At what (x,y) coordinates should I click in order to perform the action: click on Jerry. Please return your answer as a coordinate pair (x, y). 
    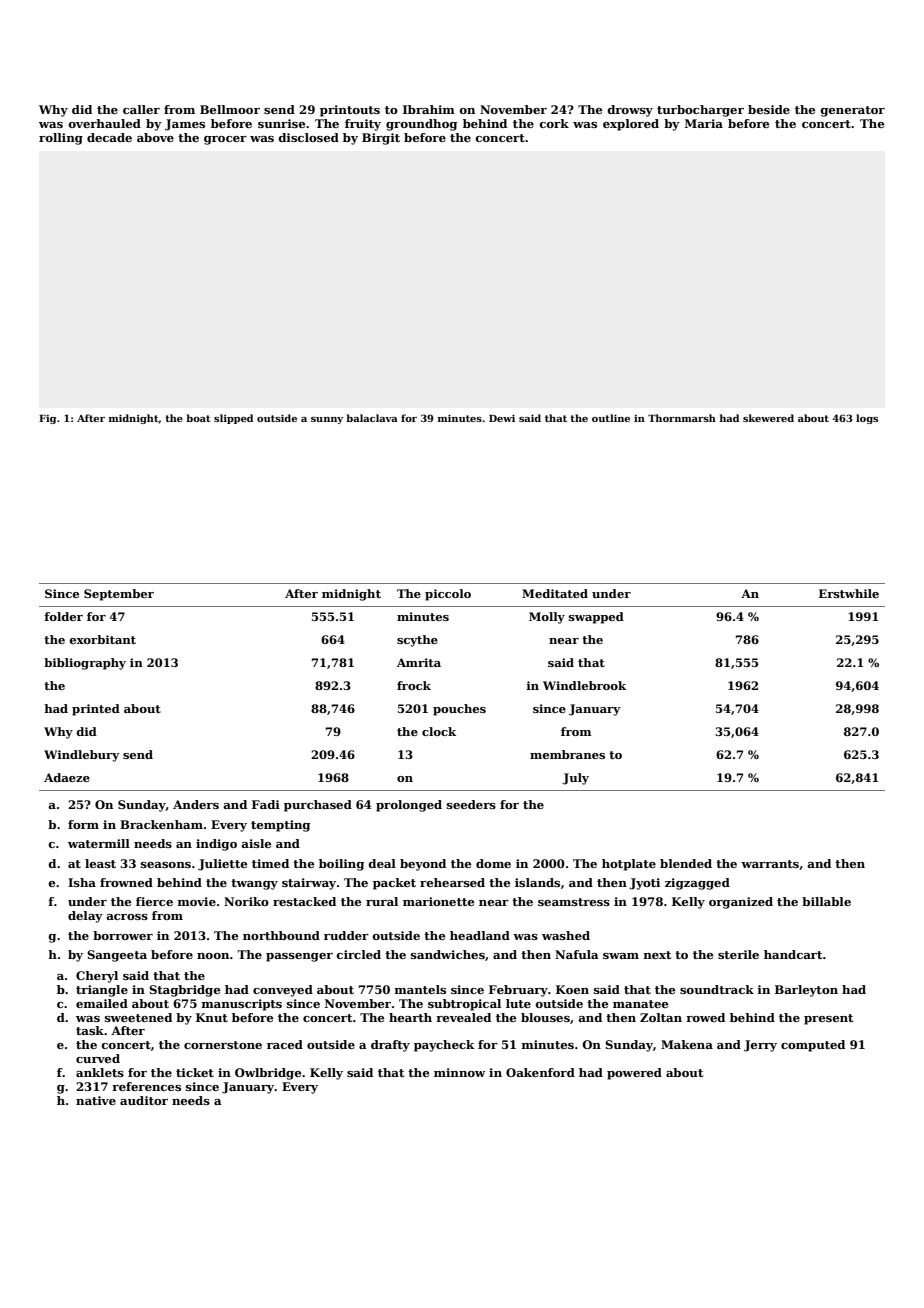
    Looking at the image, I should click on (760, 1046).
